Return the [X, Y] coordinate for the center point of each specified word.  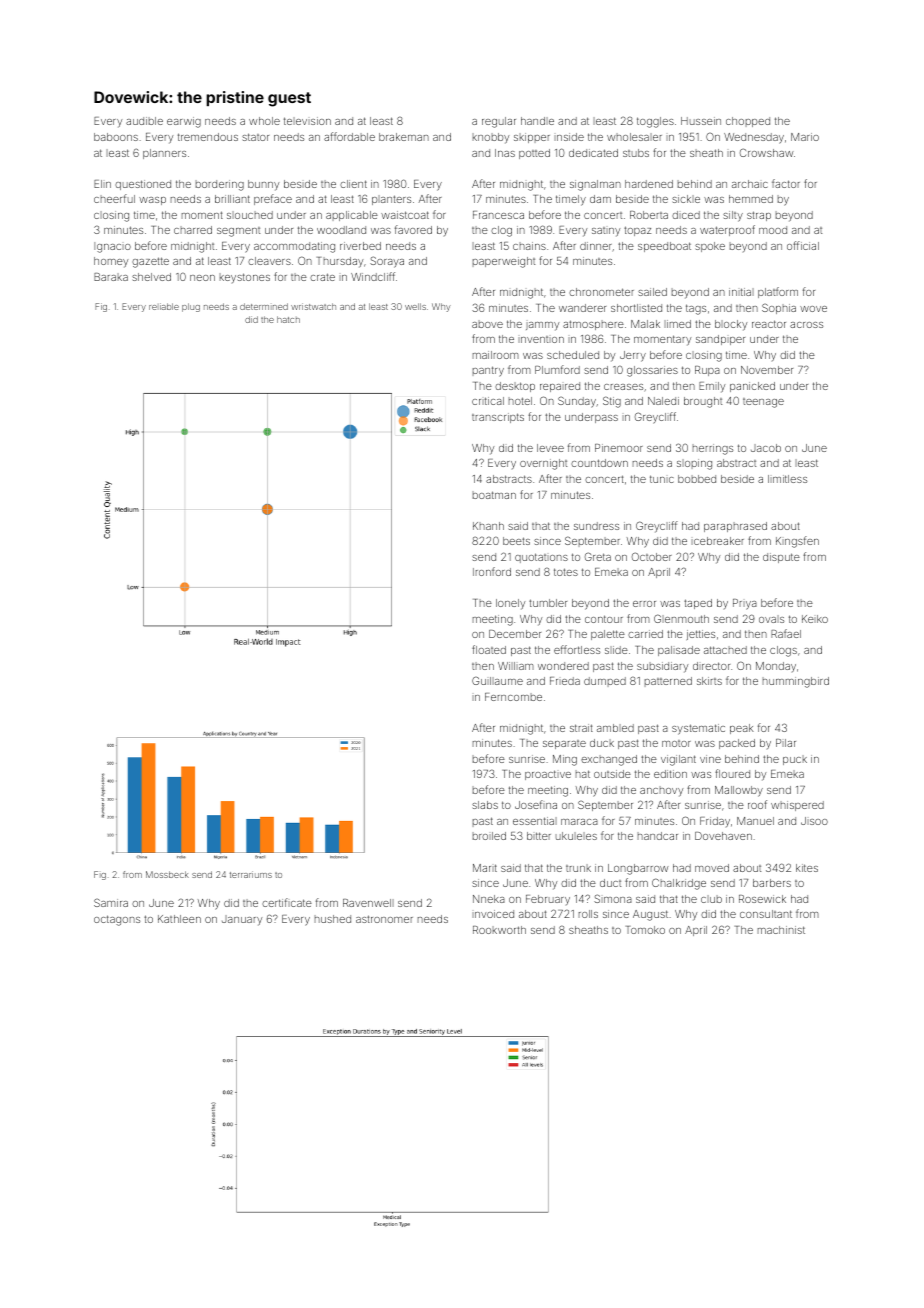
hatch [288, 319]
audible [144, 121]
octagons [117, 920]
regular [499, 122]
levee [550, 448]
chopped [748, 122]
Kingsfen [797, 542]
